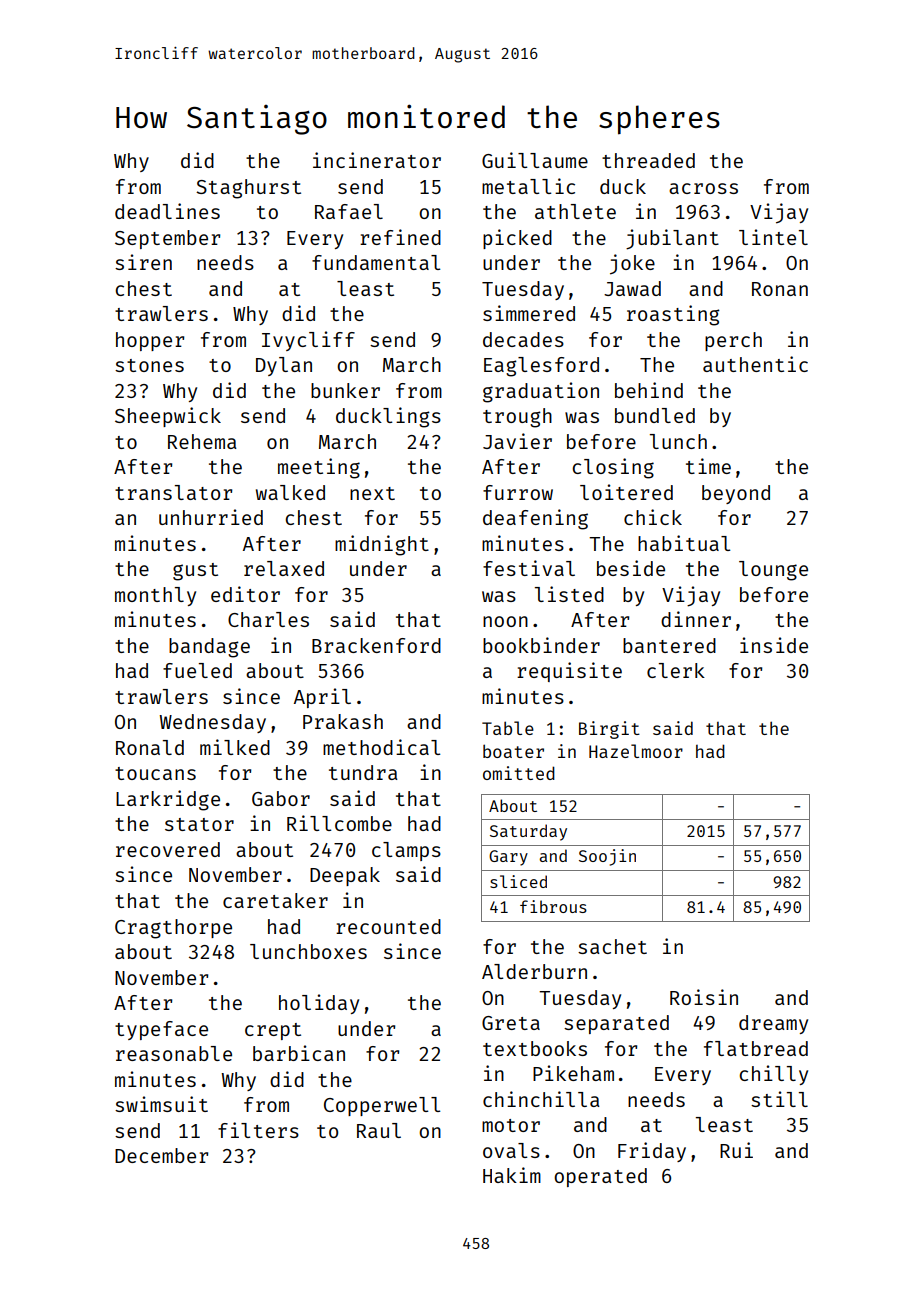 This document has width=924, height=1314. Describe the element at coordinates (376, 645) in the document. I see `Brackenford` at that location.
